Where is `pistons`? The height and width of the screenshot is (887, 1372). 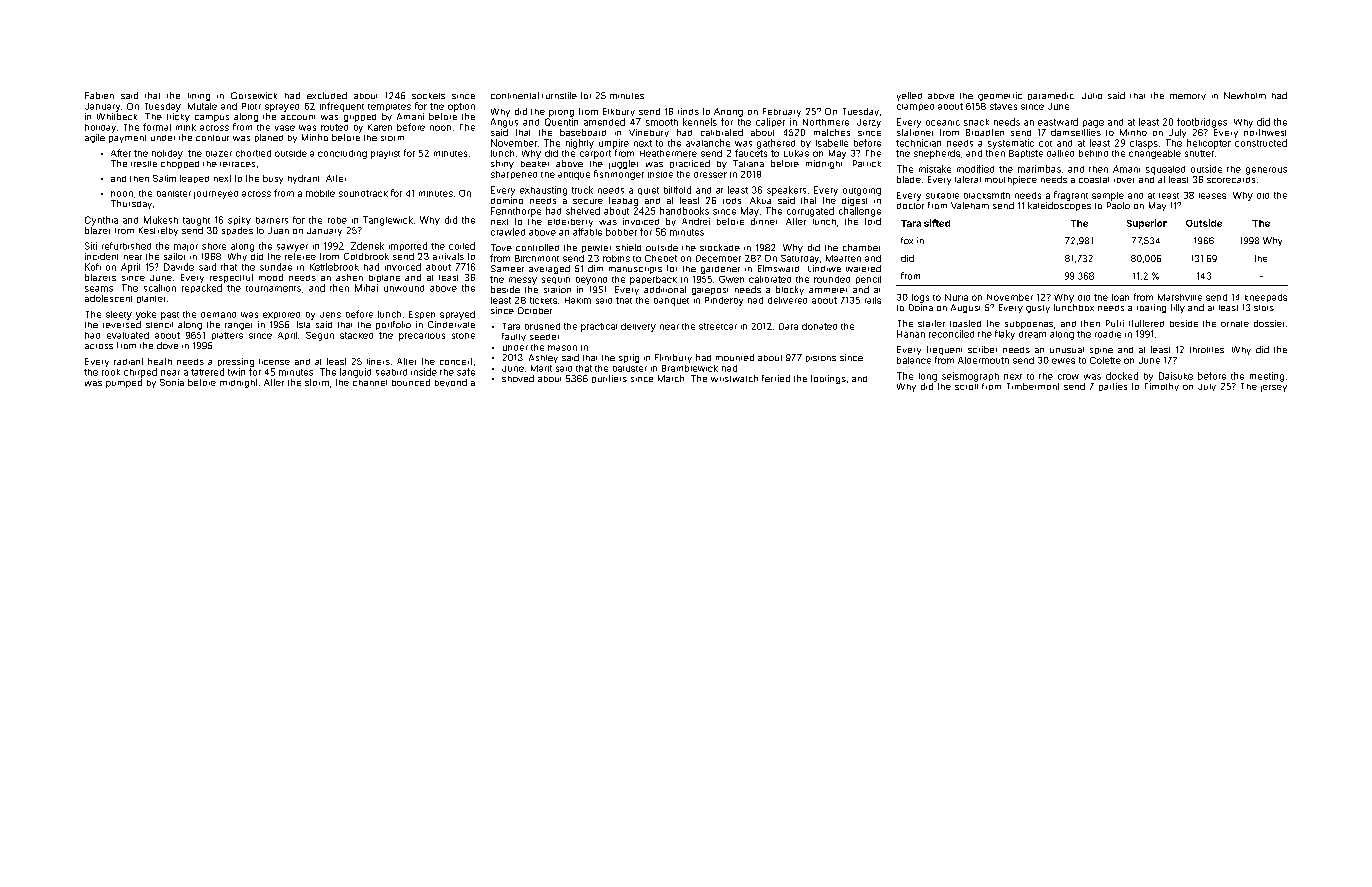 pistons is located at coordinates (821, 359).
